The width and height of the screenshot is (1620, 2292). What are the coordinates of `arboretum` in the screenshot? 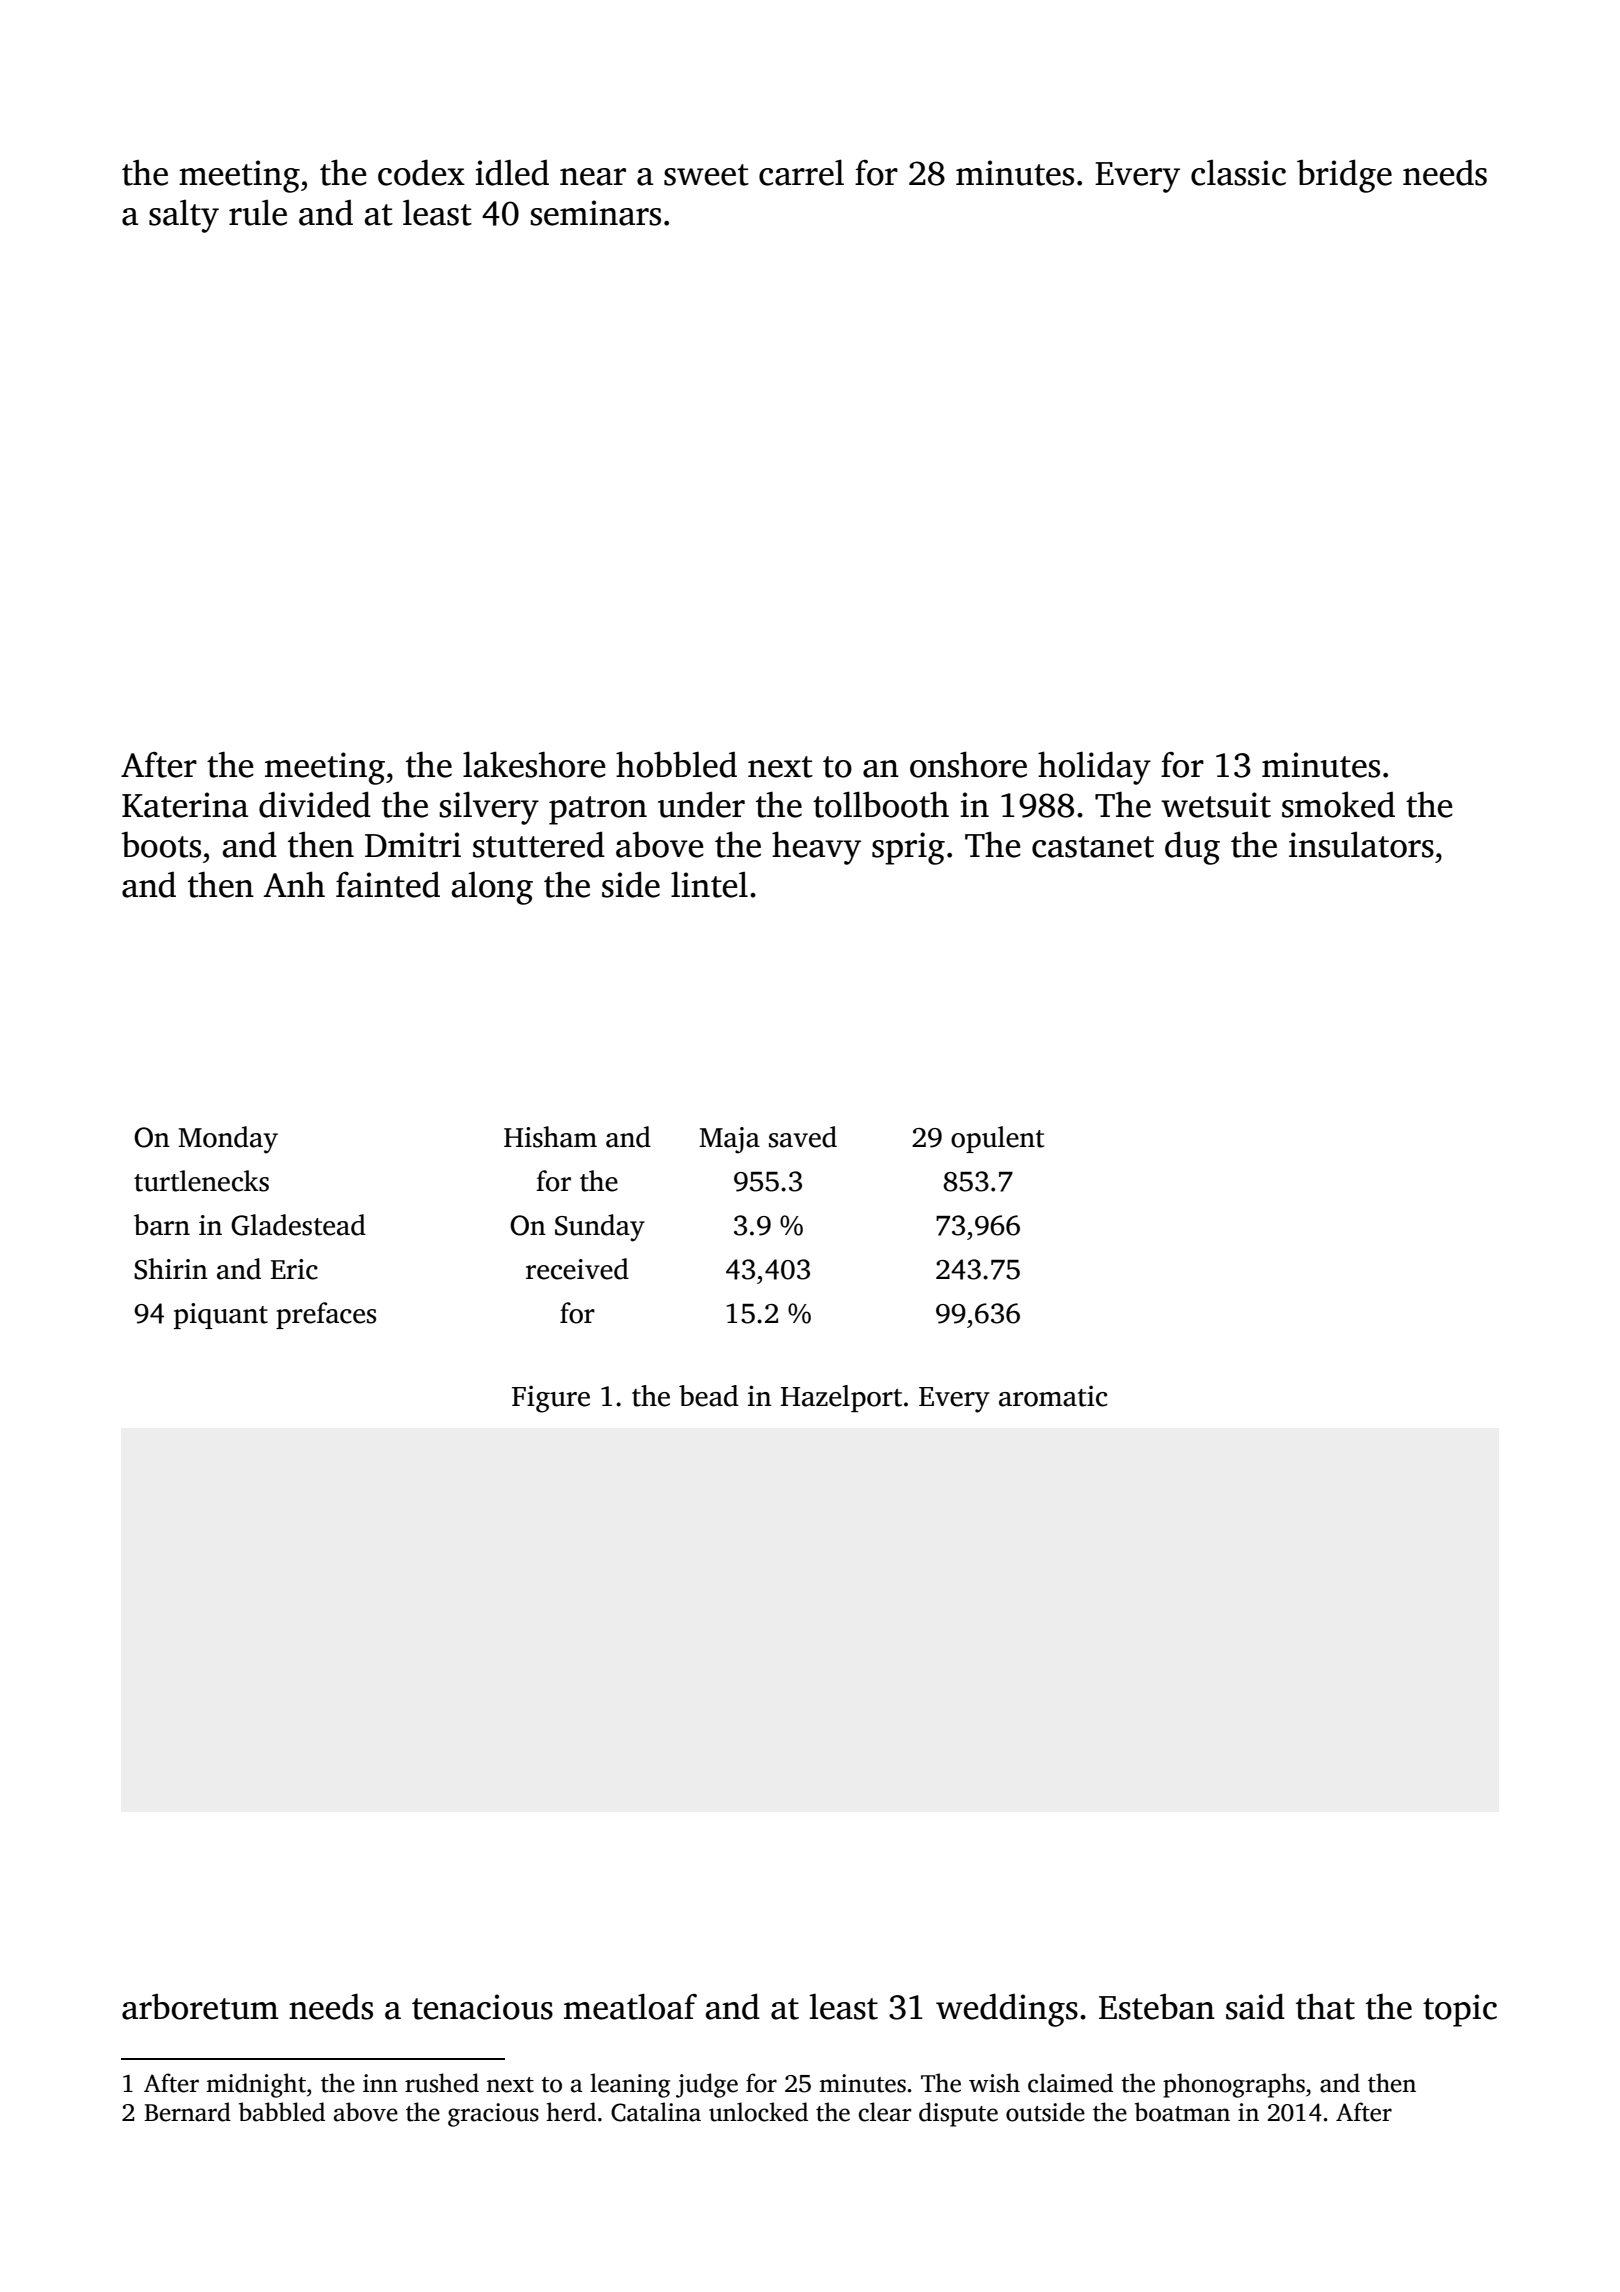 It's located at (200, 2007).
